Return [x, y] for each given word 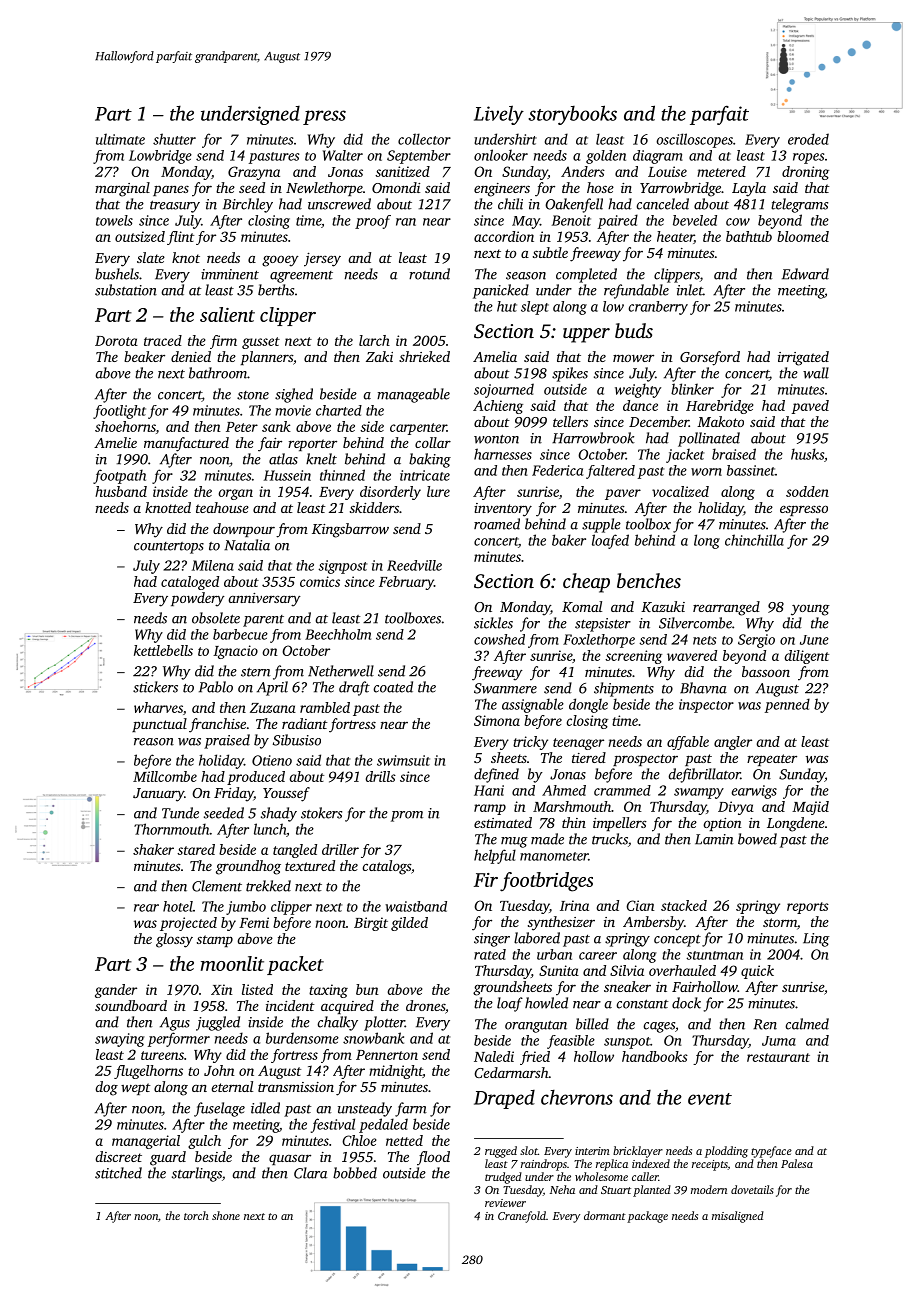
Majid [810, 808]
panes [171, 190]
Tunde [180, 813]
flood [433, 1158]
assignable [533, 705]
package [647, 1217]
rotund [429, 274]
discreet [118, 1156]
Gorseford [710, 358]
